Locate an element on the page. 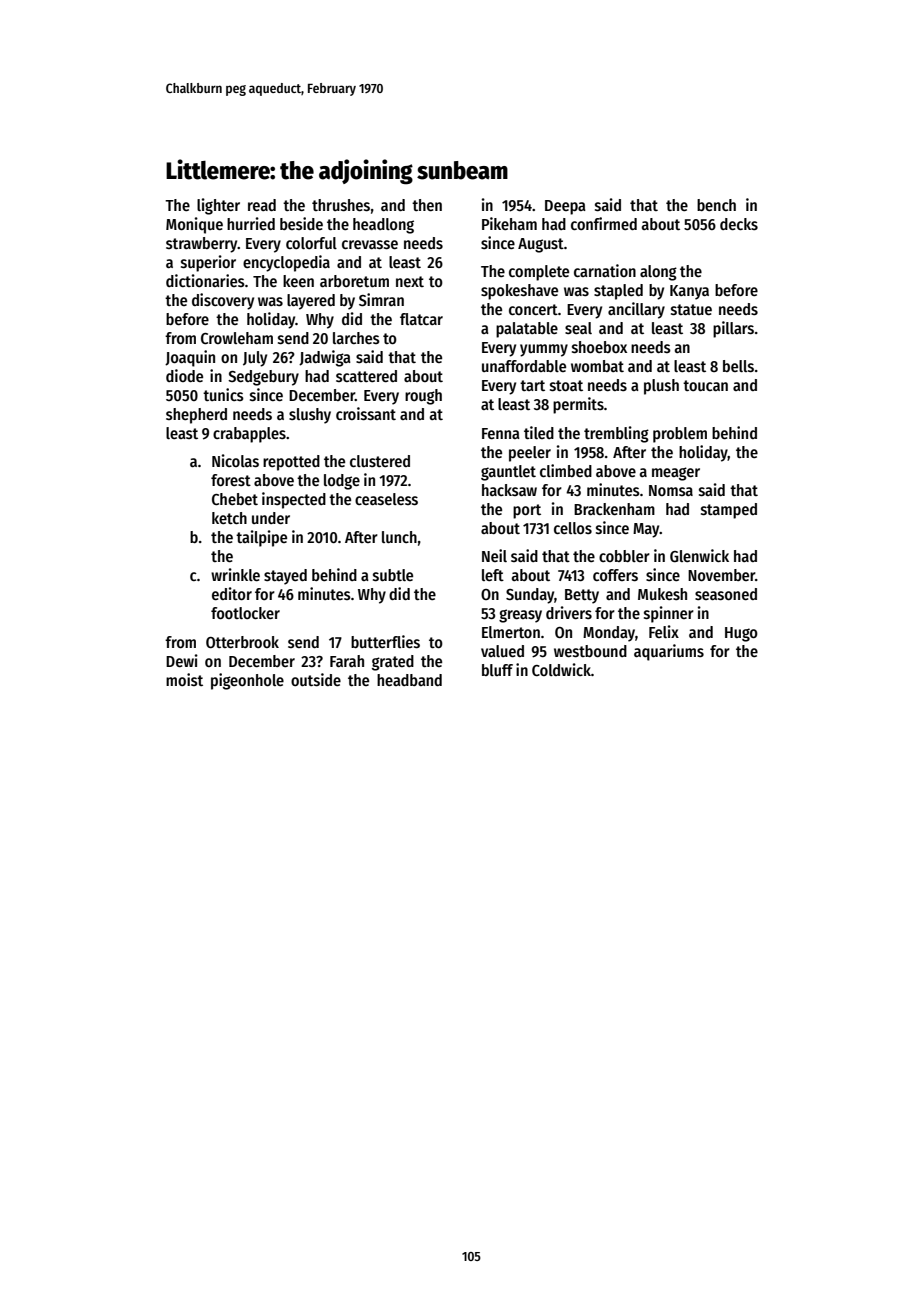  complete is located at coordinates (539, 273).
